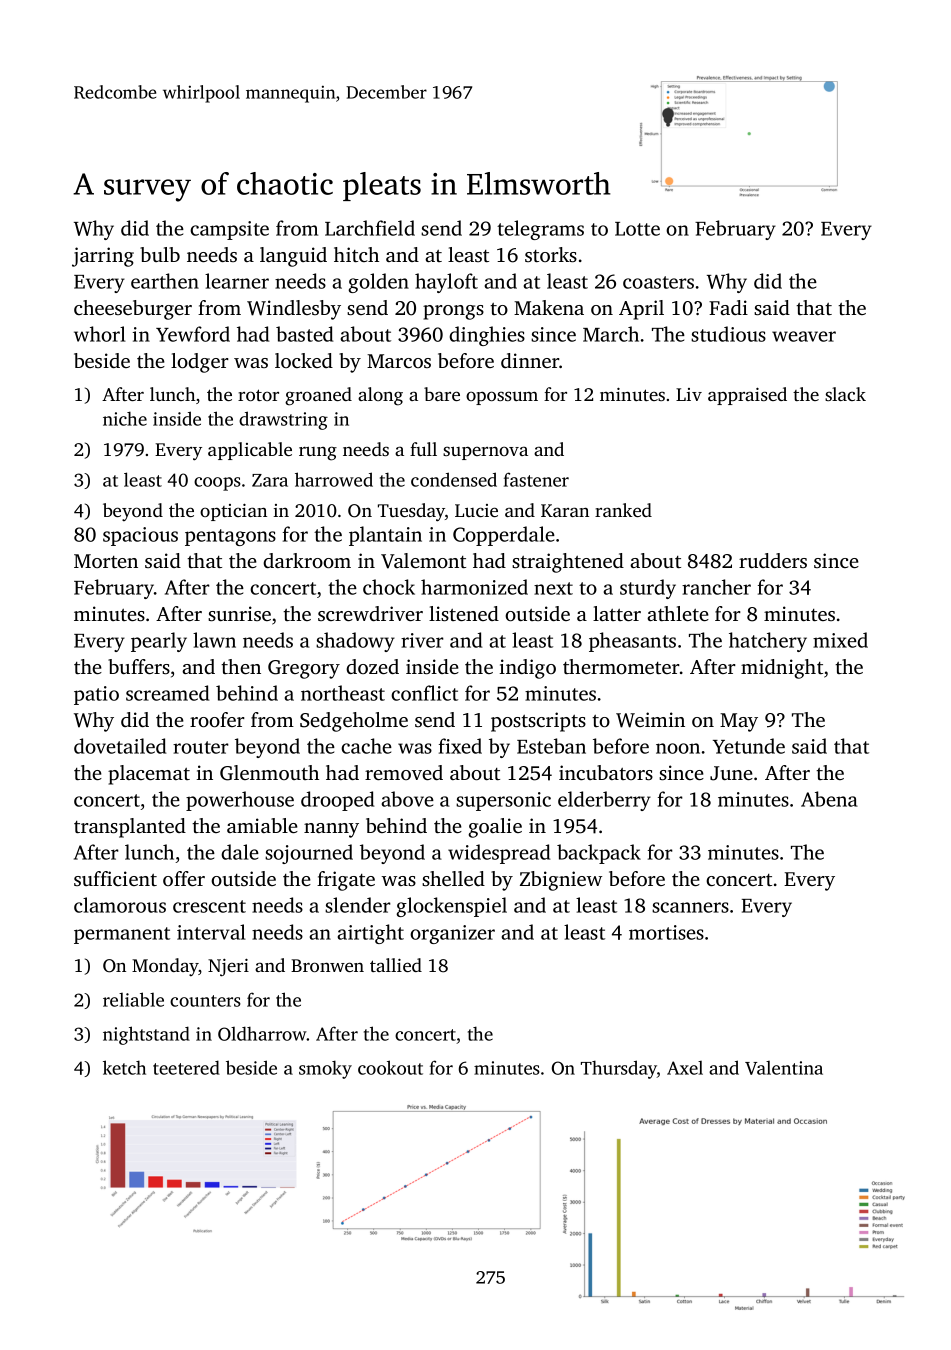 The image size is (951, 1350). Describe the element at coordinates (747, 396) in the page. I see `appraised` at that location.
